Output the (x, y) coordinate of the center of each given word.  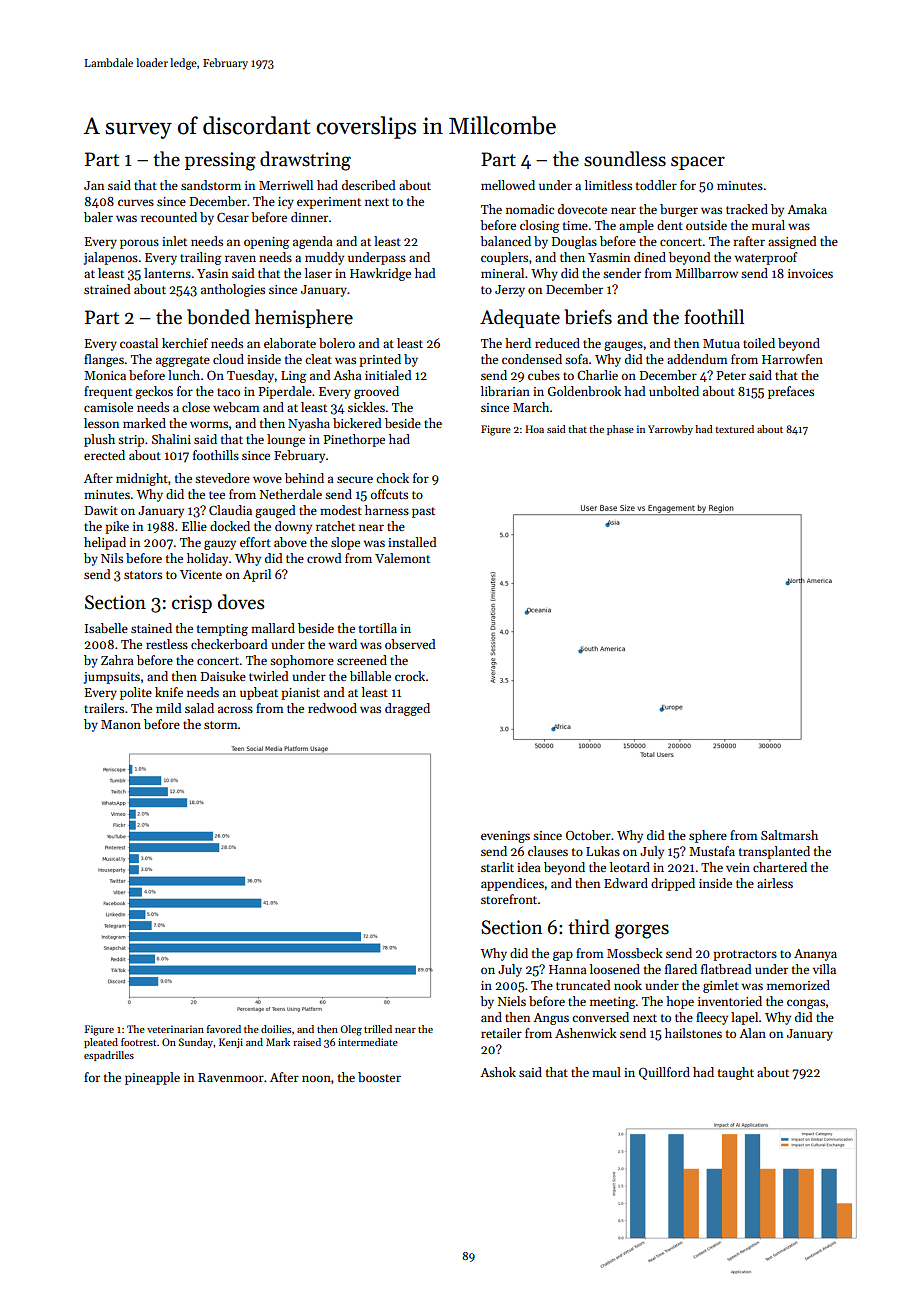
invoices (810, 273)
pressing (220, 161)
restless (167, 644)
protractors (745, 955)
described (368, 185)
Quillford (664, 1073)
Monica (105, 375)
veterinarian (175, 1029)
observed (410, 644)
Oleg (351, 1030)
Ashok (498, 1072)
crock (410, 676)
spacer (698, 163)
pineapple (152, 1078)
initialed (388, 375)
